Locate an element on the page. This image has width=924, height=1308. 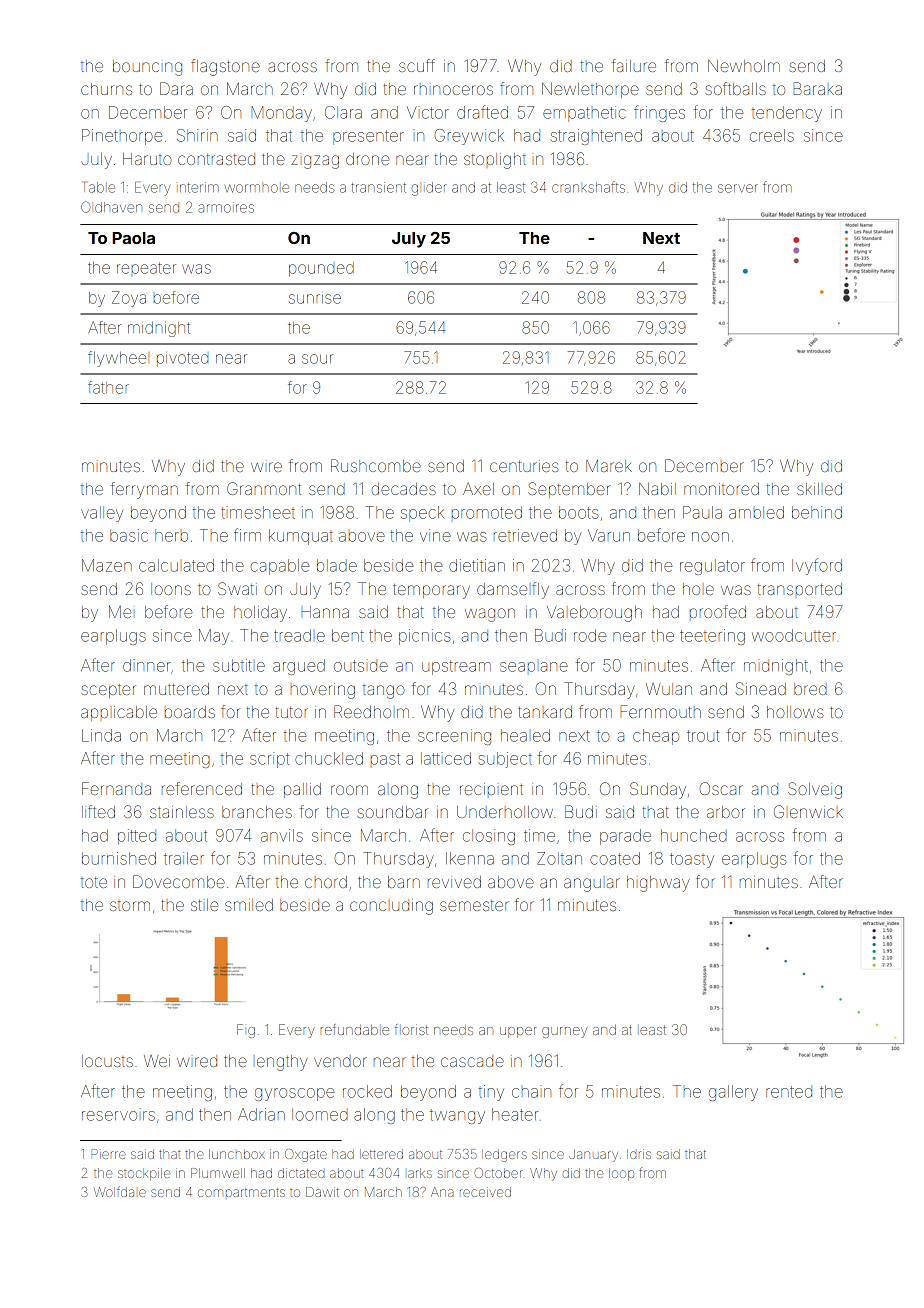
Dawit is located at coordinates (322, 1192).
